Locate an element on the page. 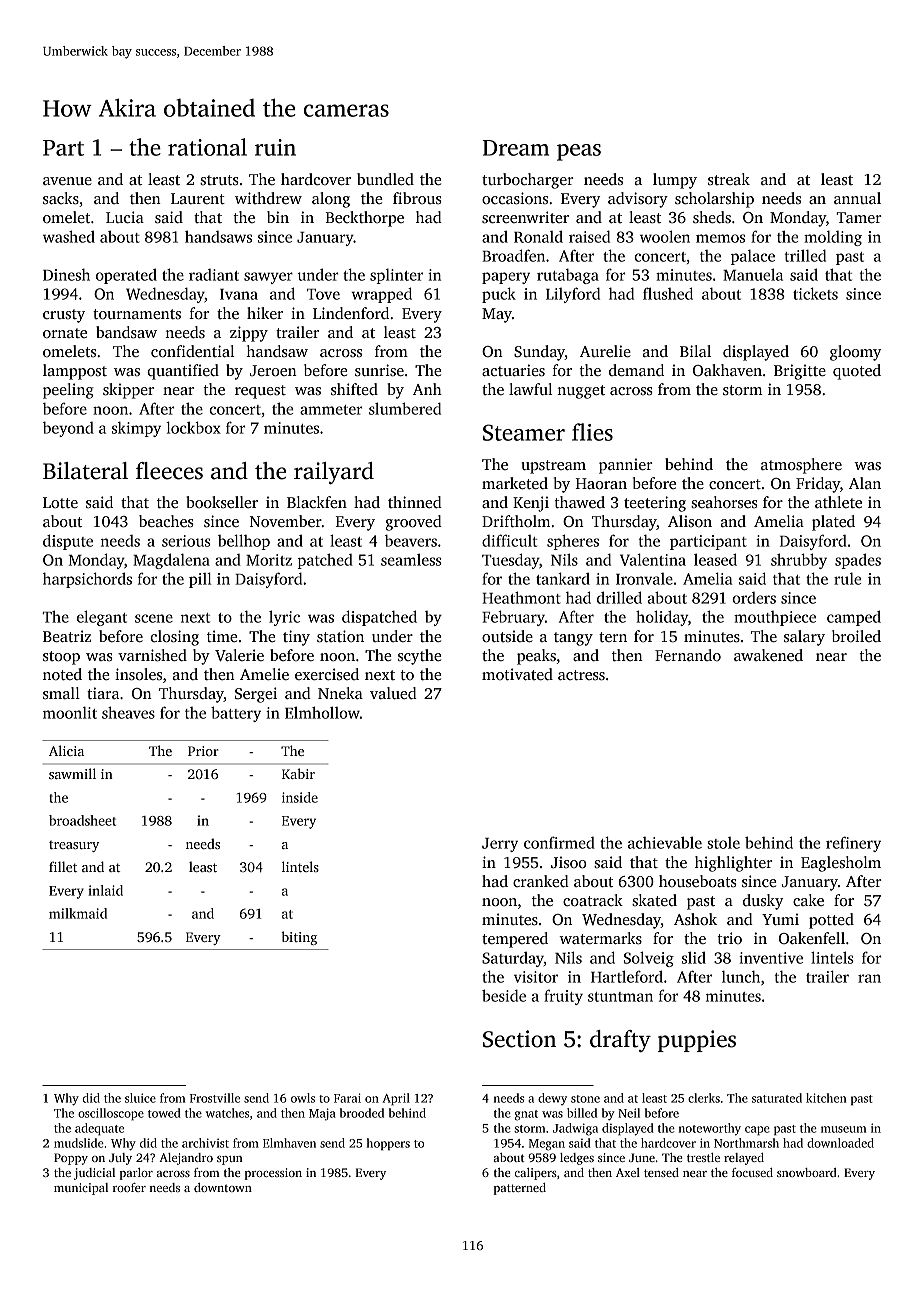  Alan is located at coordinates (865, 483).
